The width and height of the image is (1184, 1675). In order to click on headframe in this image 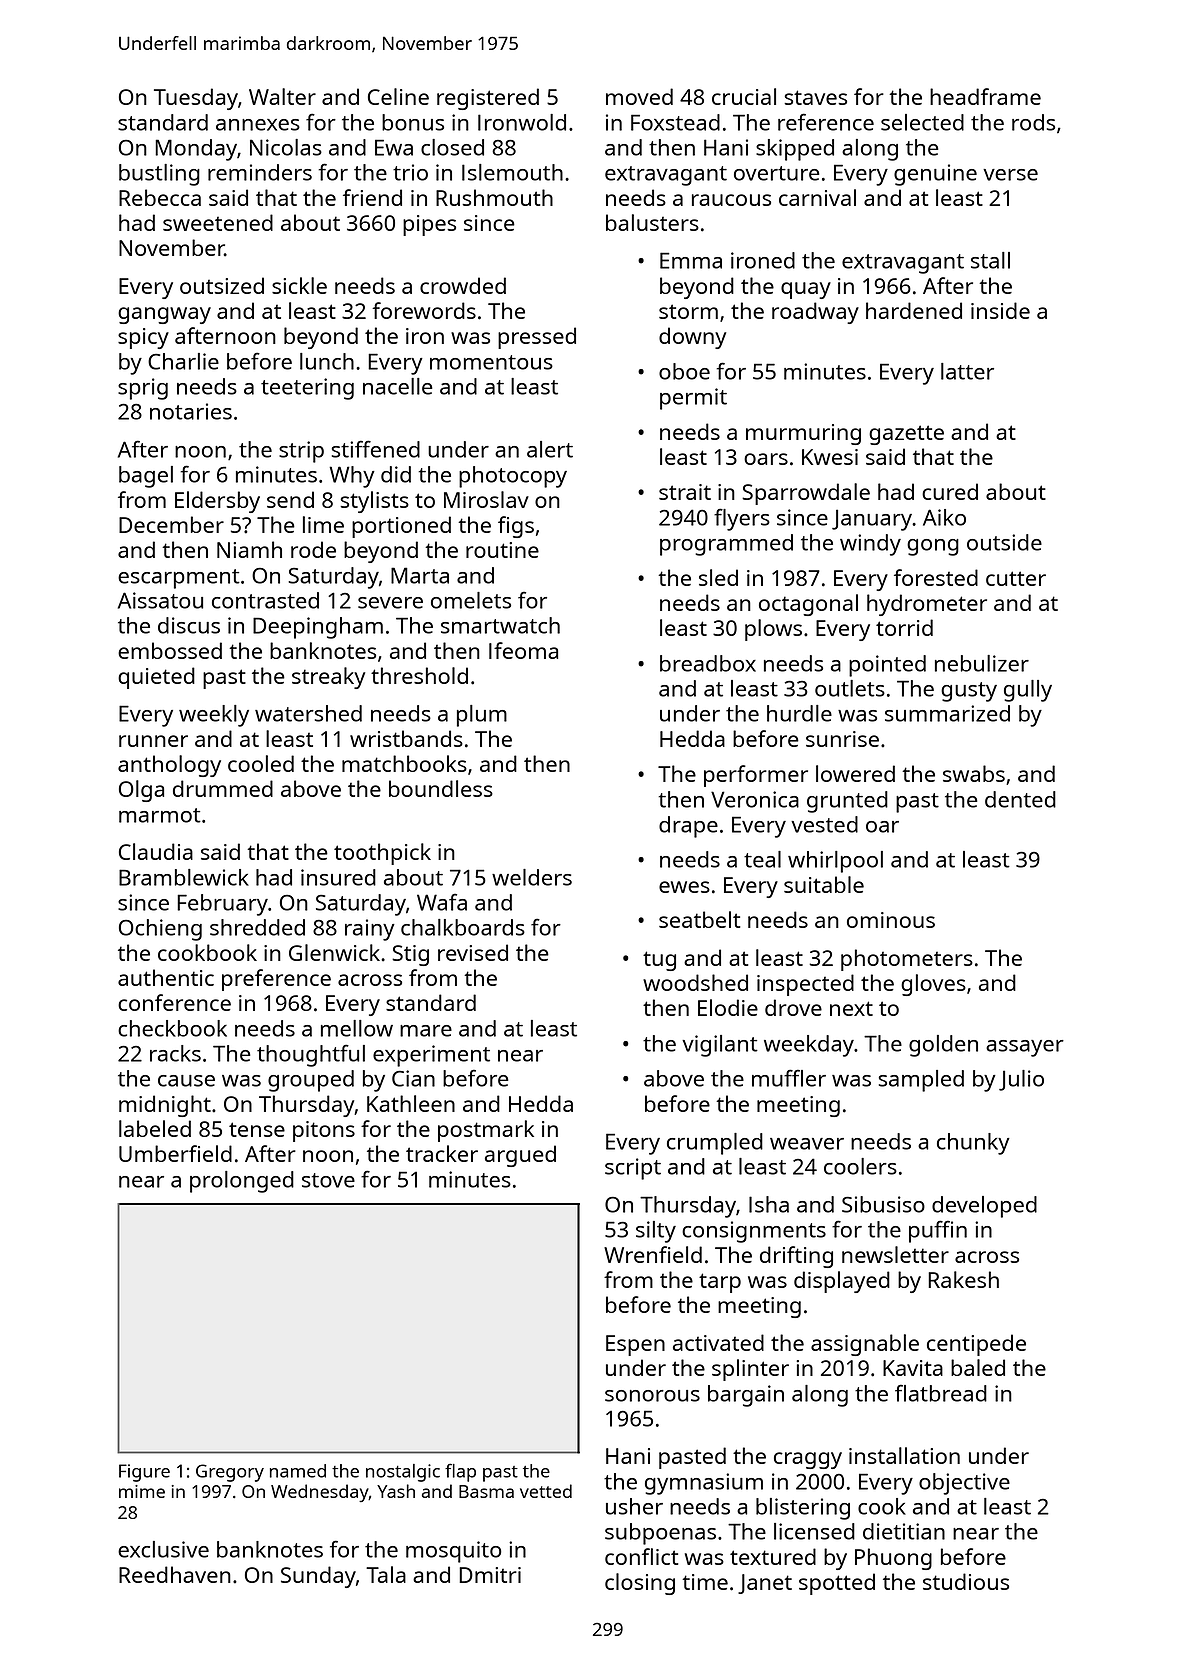, I will do `click(985, 96)`.
